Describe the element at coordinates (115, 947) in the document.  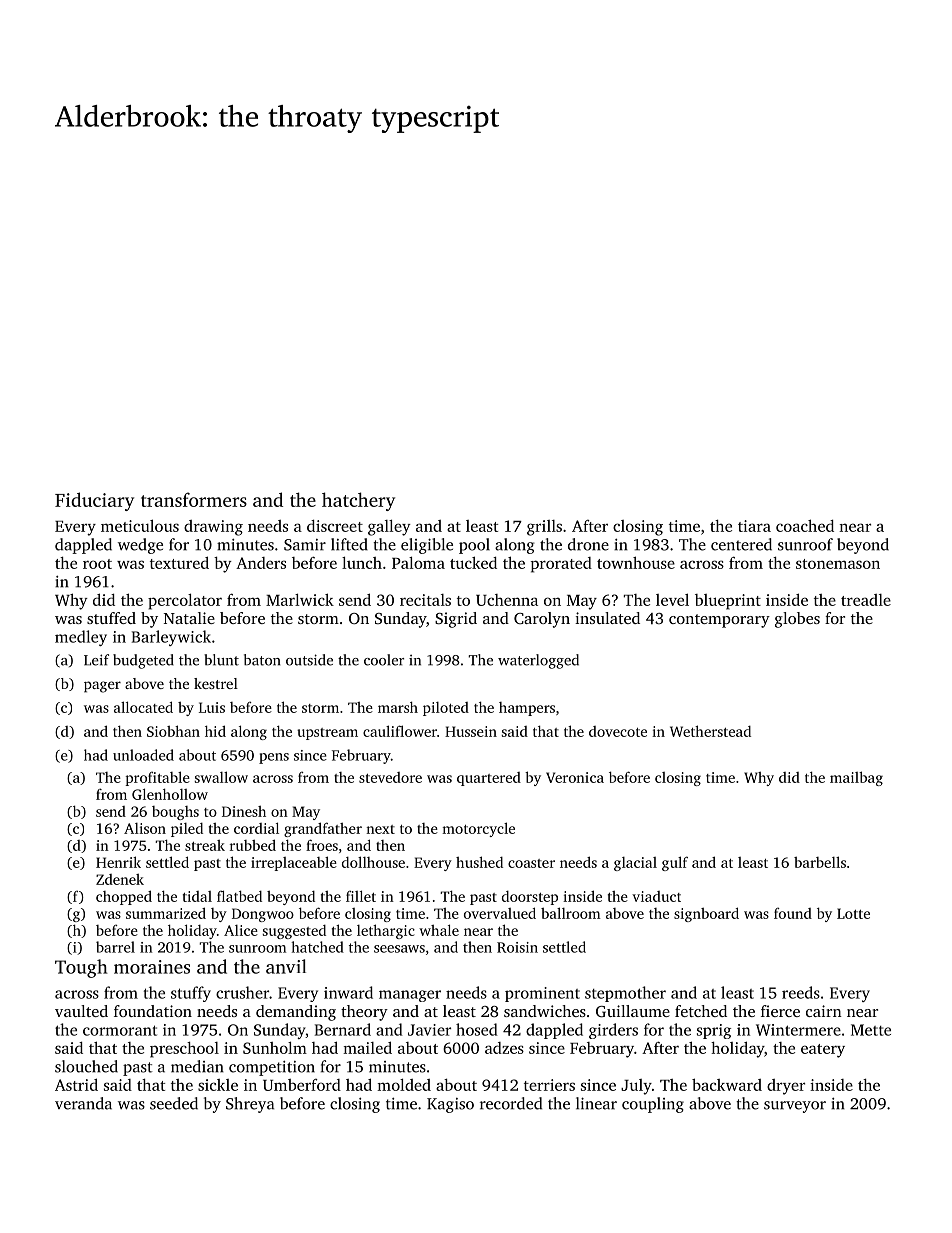
I see `barrel` at that location.
